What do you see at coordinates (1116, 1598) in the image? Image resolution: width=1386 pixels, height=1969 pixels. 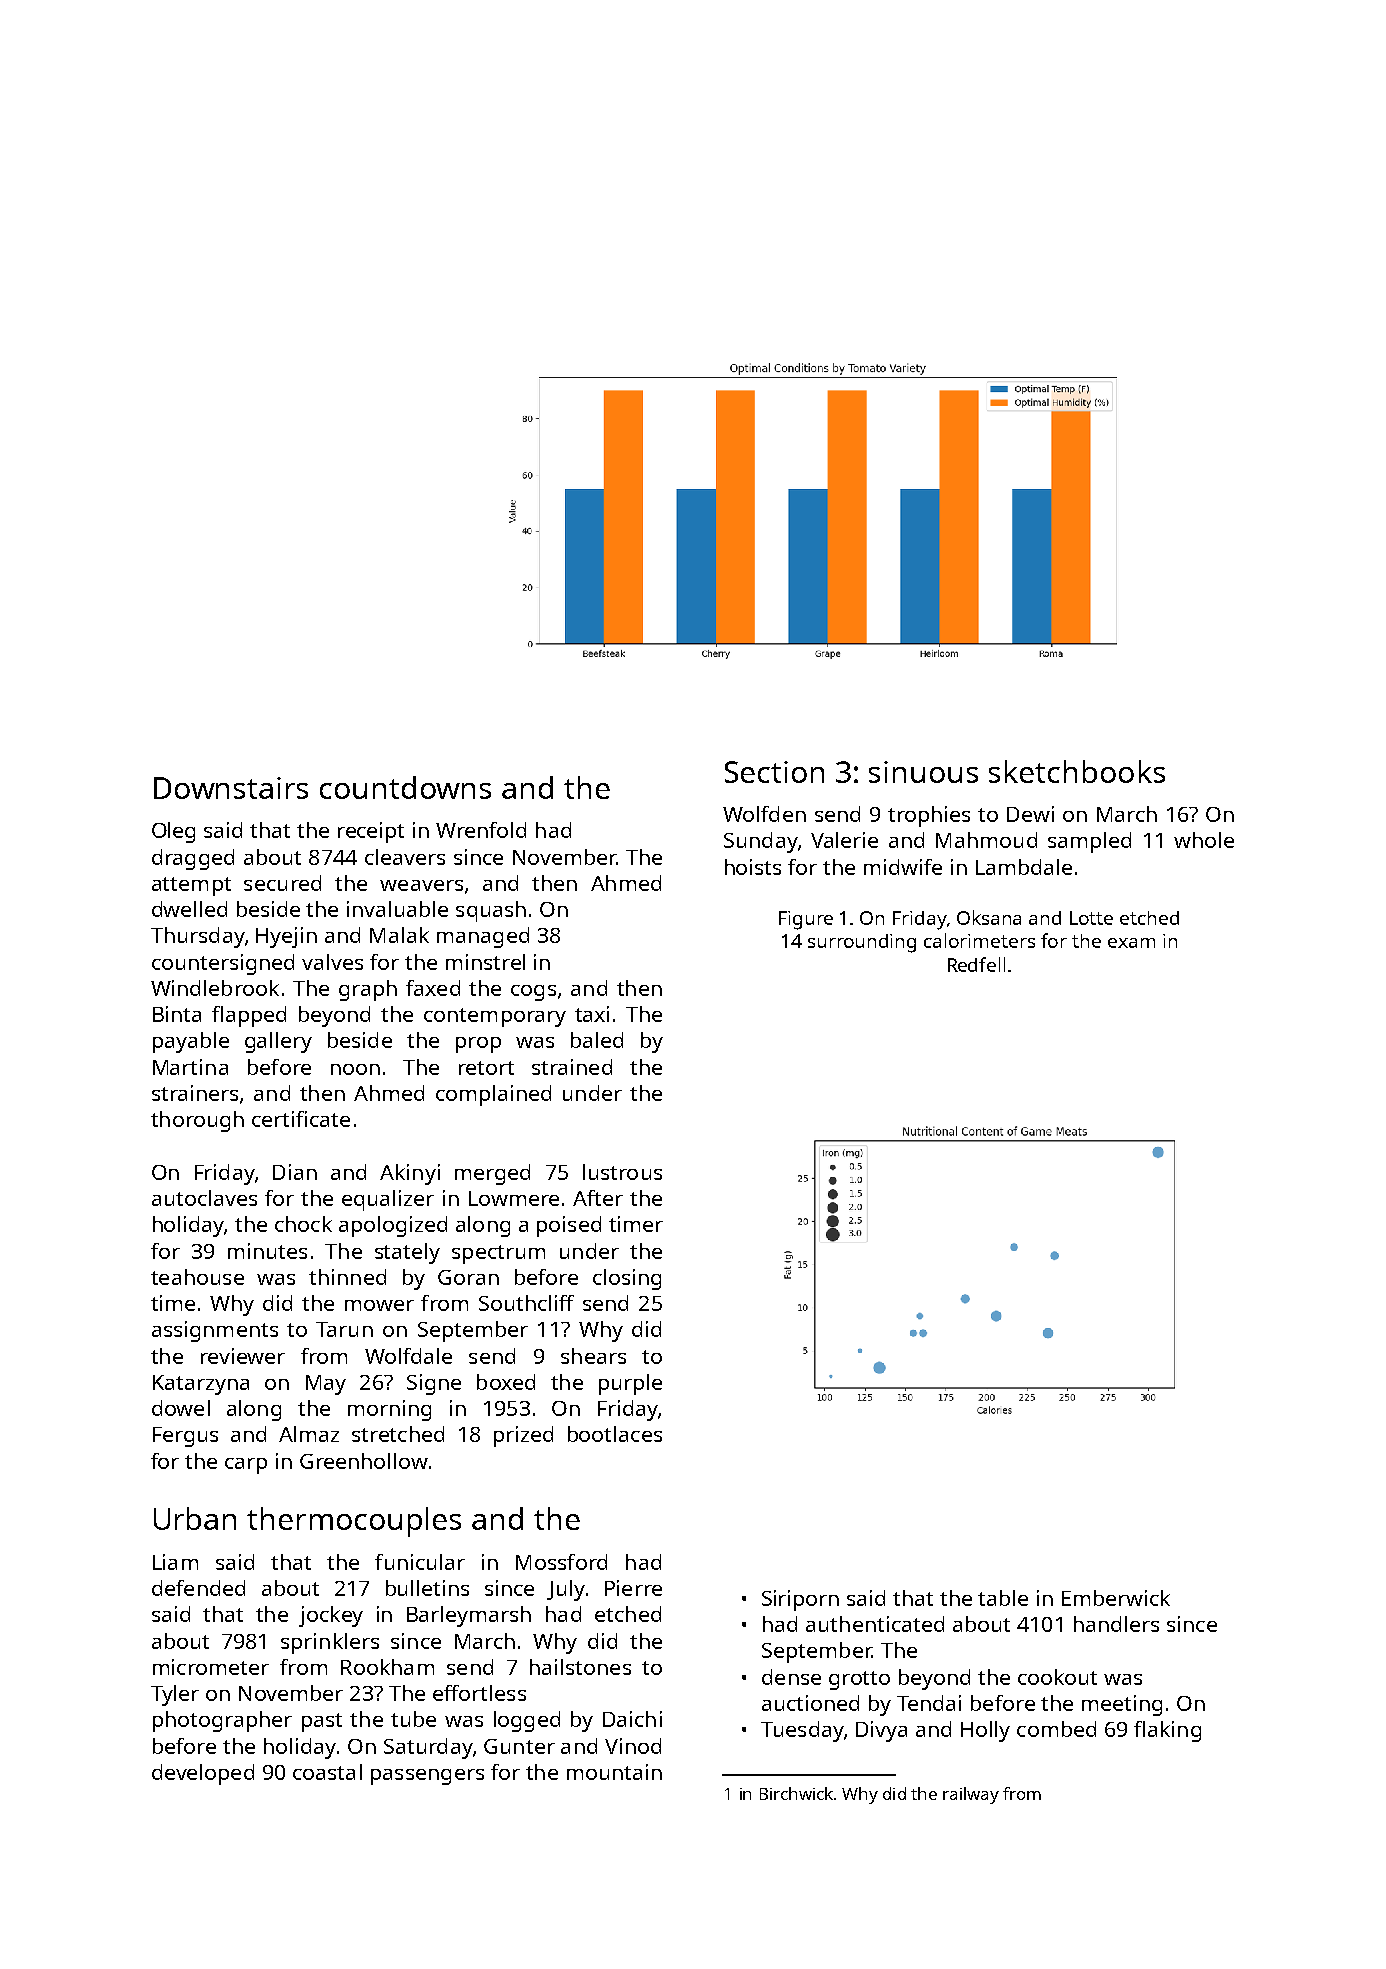 I see `Emberwick` at bounding box center [1116, 1598].
